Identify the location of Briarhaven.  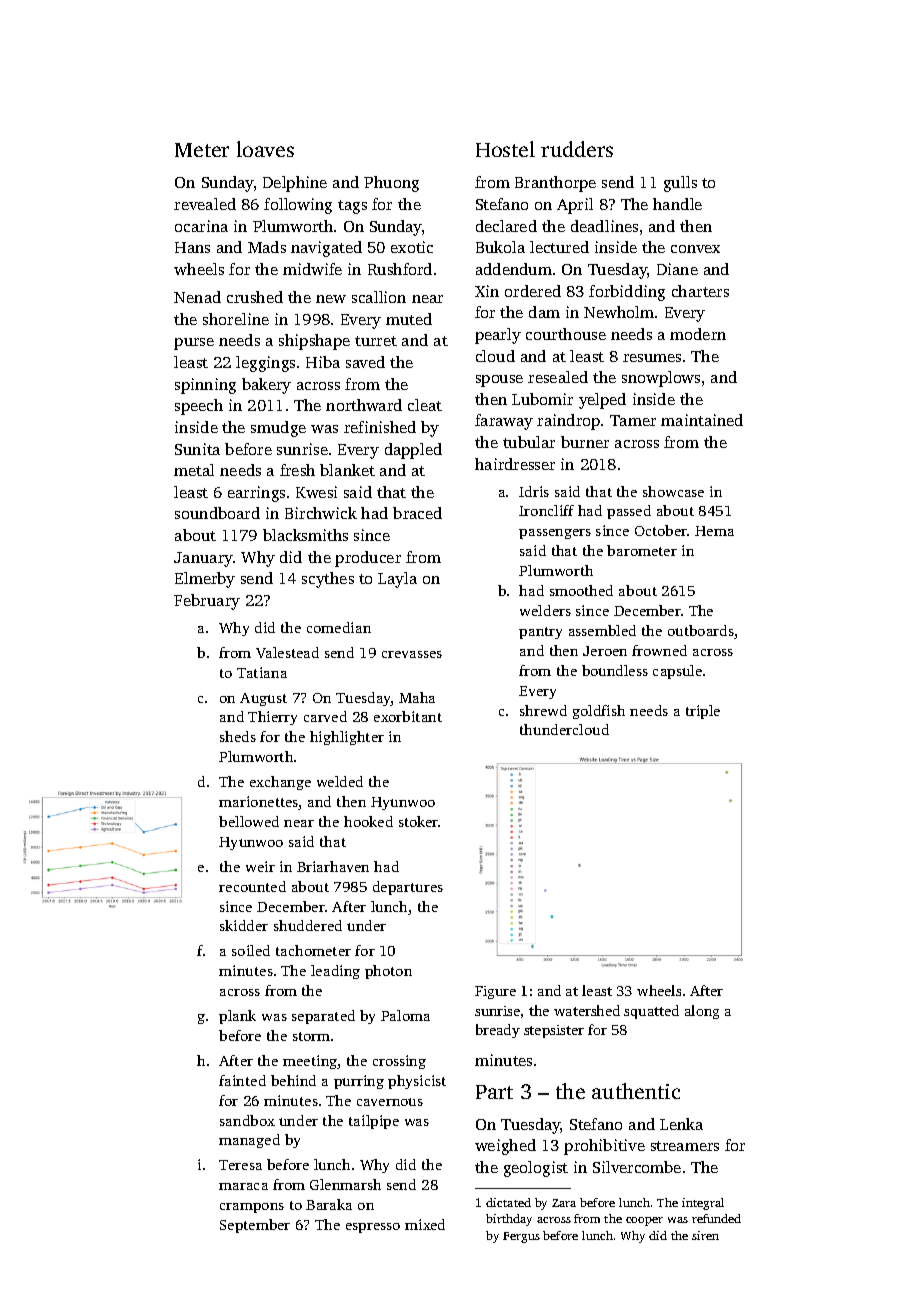
(333, 866).
